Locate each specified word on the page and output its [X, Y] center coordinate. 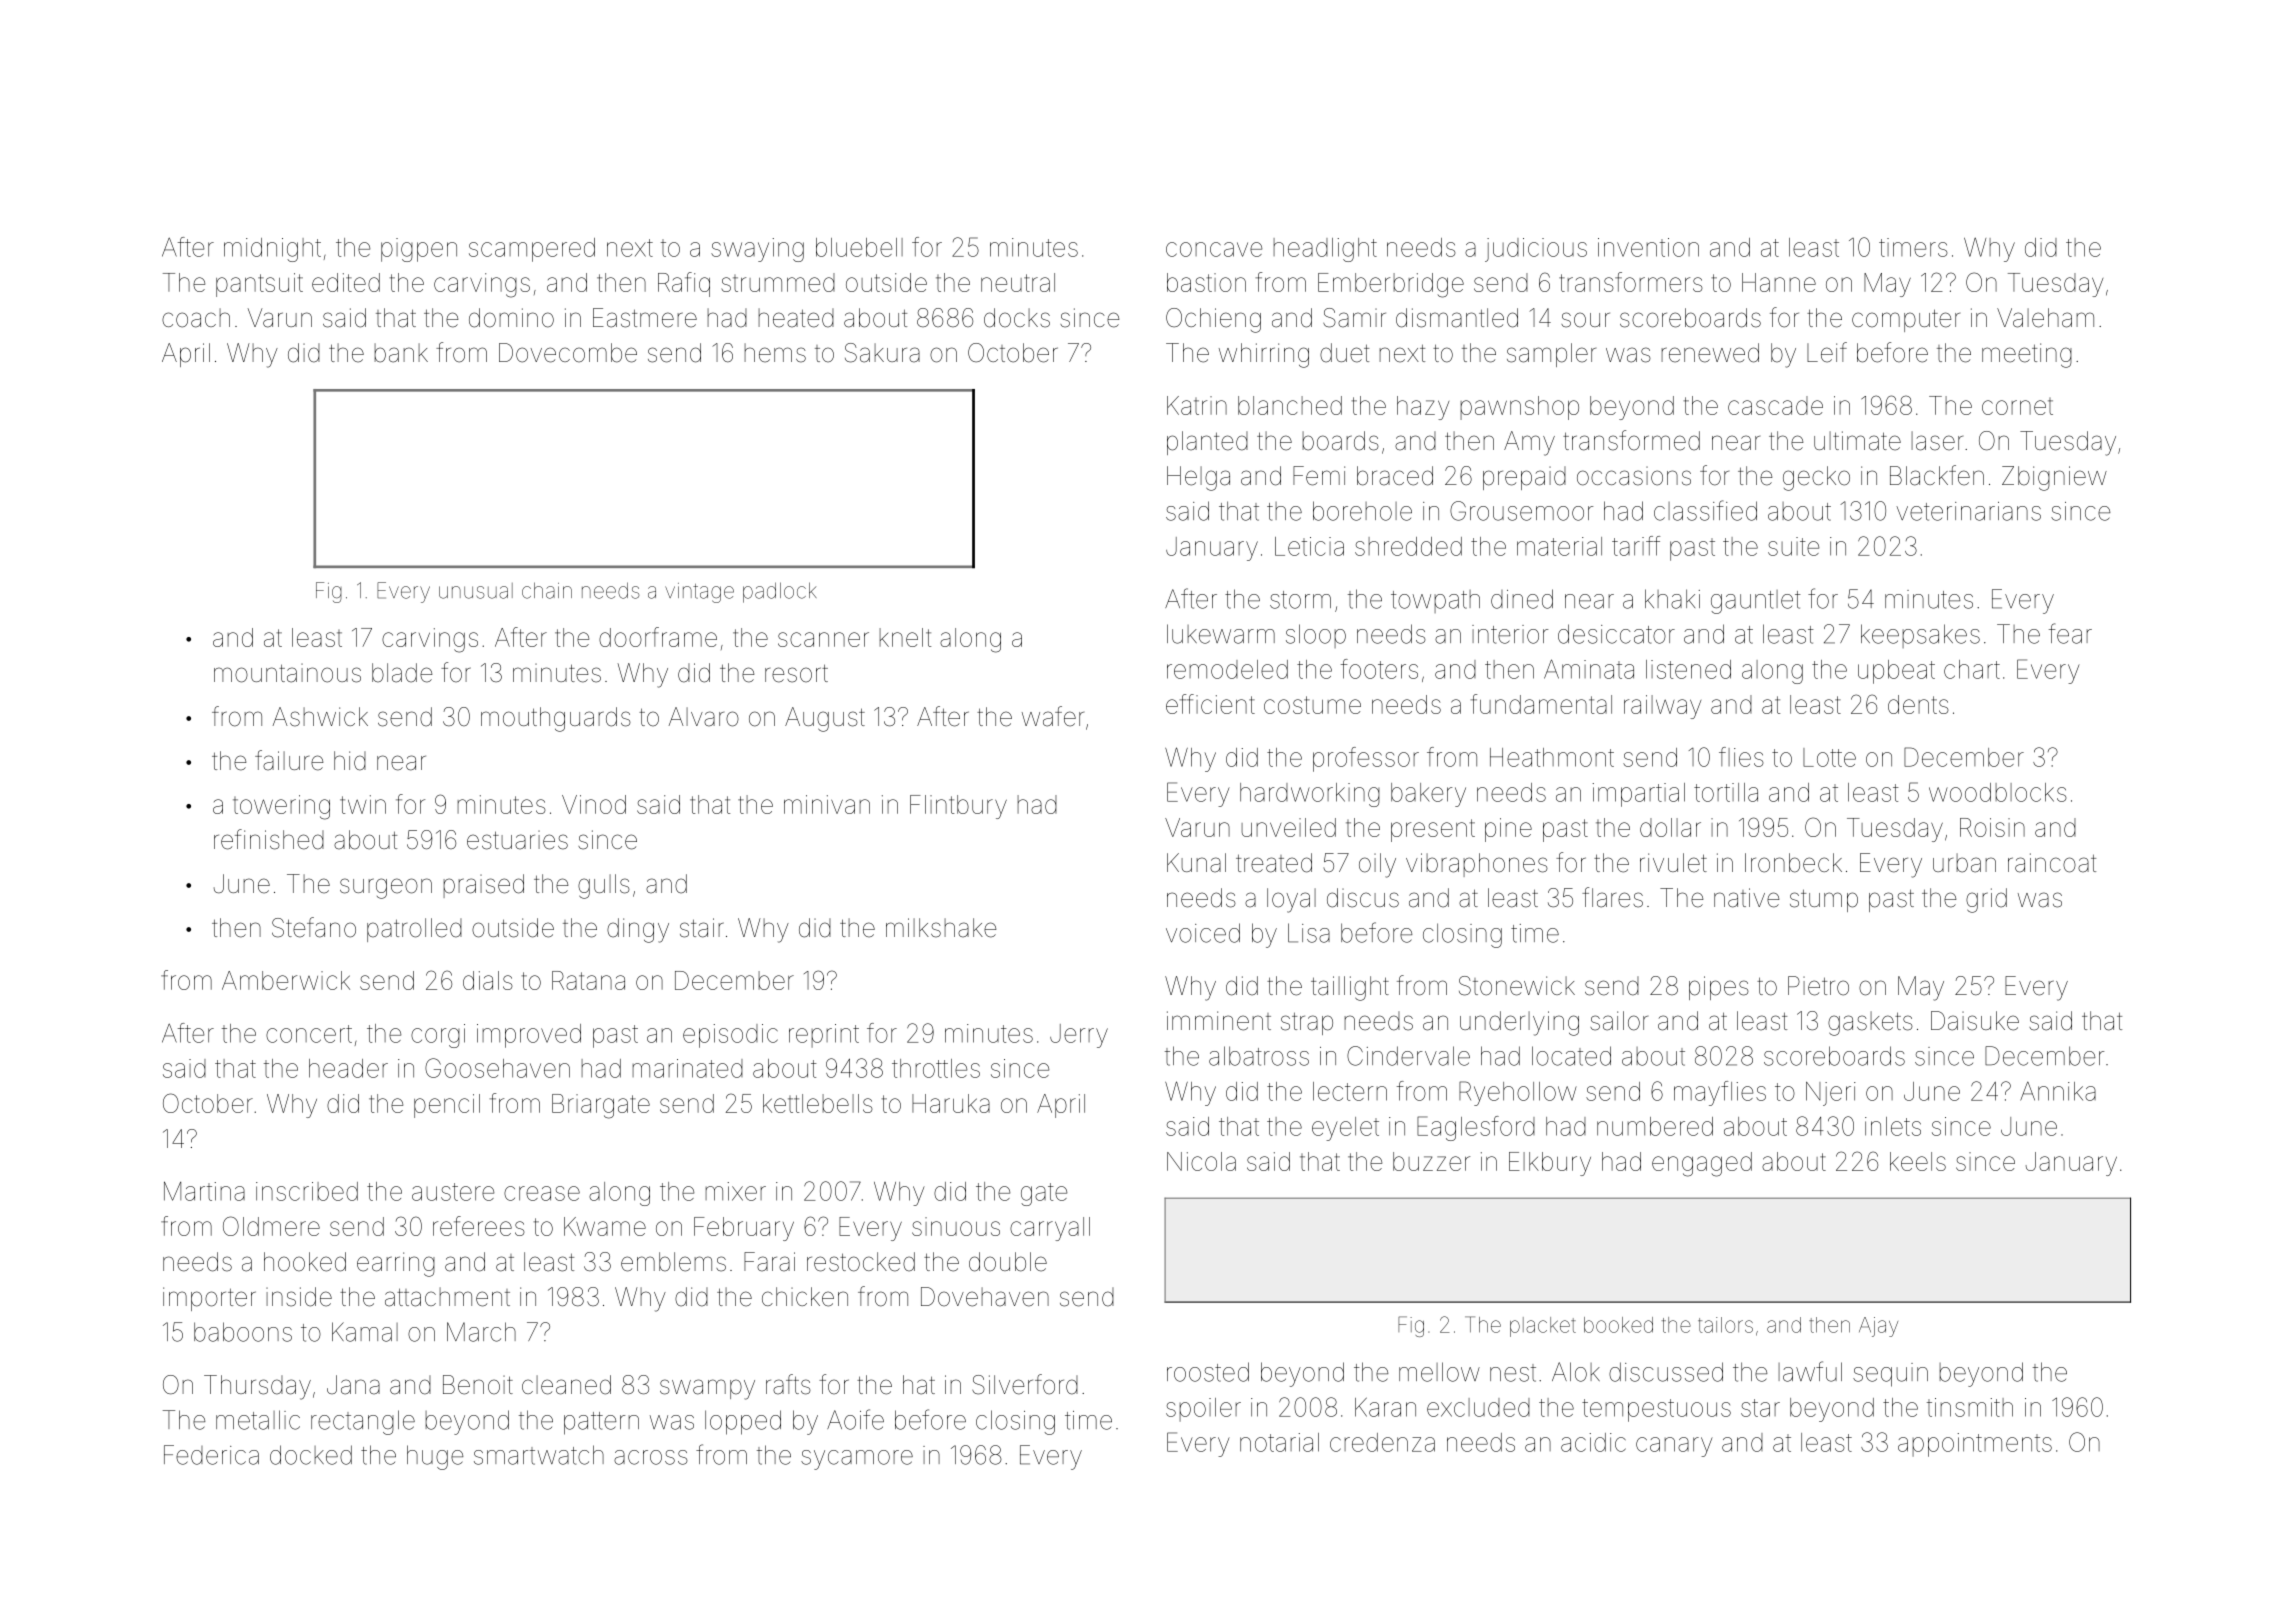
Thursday [257, 1387]
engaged [1702, 1164]
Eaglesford [1476, 1128]
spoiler [1203, 1410]
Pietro [1818, 986]
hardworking [1310, 795]
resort [796, 673]
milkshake [941, 928]
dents [1918, 704]
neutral [1018, 282]
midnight [272, 250]
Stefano [314, 927]
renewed [1710, 353]
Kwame [605, 1226]
